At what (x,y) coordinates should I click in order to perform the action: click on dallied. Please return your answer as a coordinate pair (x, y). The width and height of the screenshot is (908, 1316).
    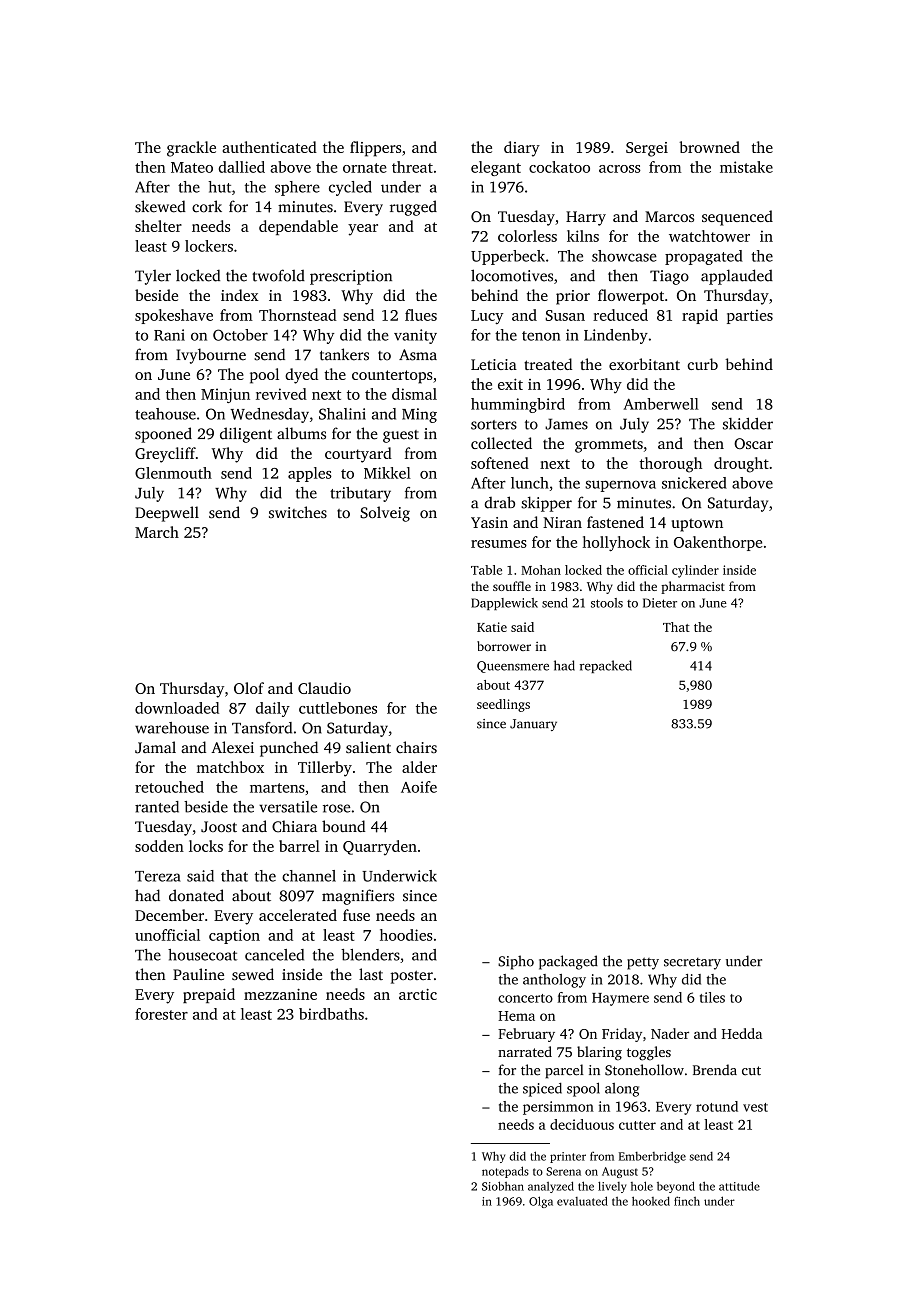
    Looking at the image, I should click on (242, 167).
